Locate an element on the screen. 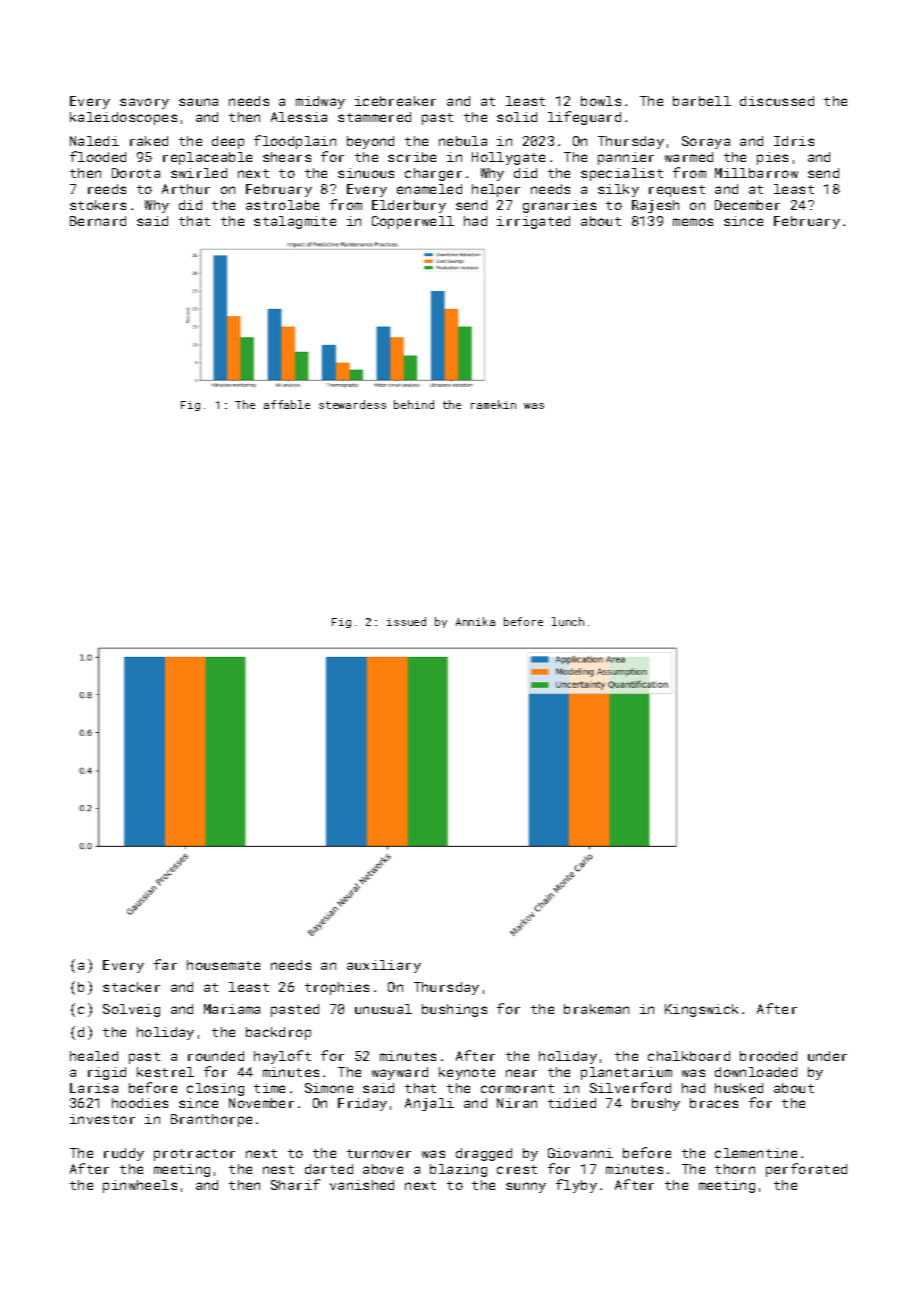 This screenshot has width=924, height=1308. lunch is located at coordinates (568, 621).
